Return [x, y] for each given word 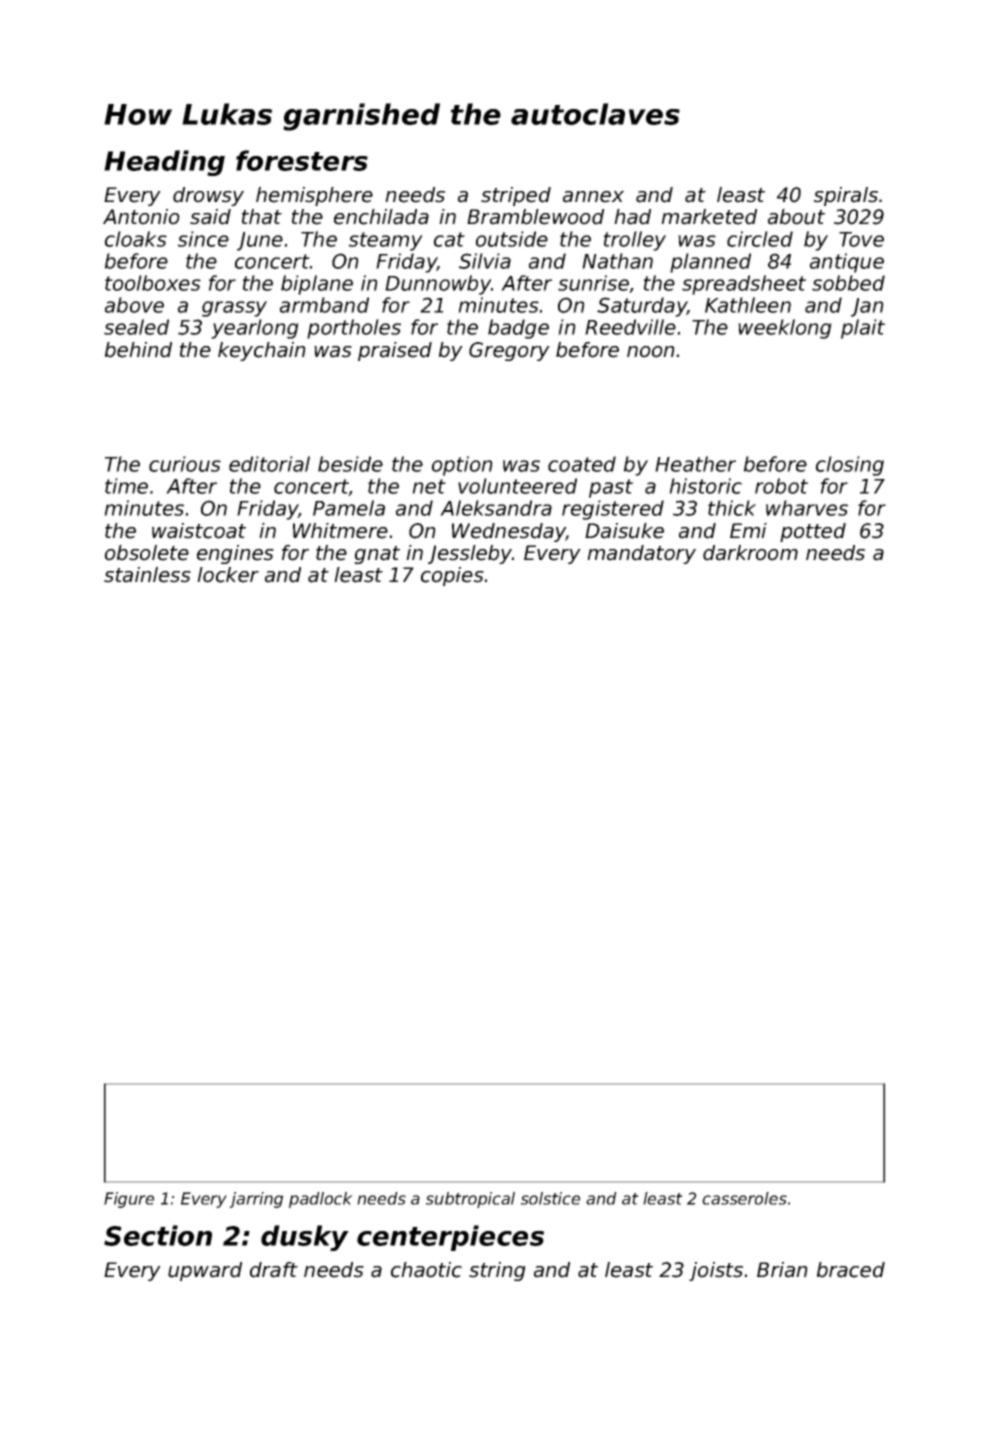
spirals [846, 196]
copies [452, 576]
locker [228, 575]
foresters [302, 160]
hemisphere [314, 196]
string [497, 1271]
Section [158, 1235]
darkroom [750, 553]
